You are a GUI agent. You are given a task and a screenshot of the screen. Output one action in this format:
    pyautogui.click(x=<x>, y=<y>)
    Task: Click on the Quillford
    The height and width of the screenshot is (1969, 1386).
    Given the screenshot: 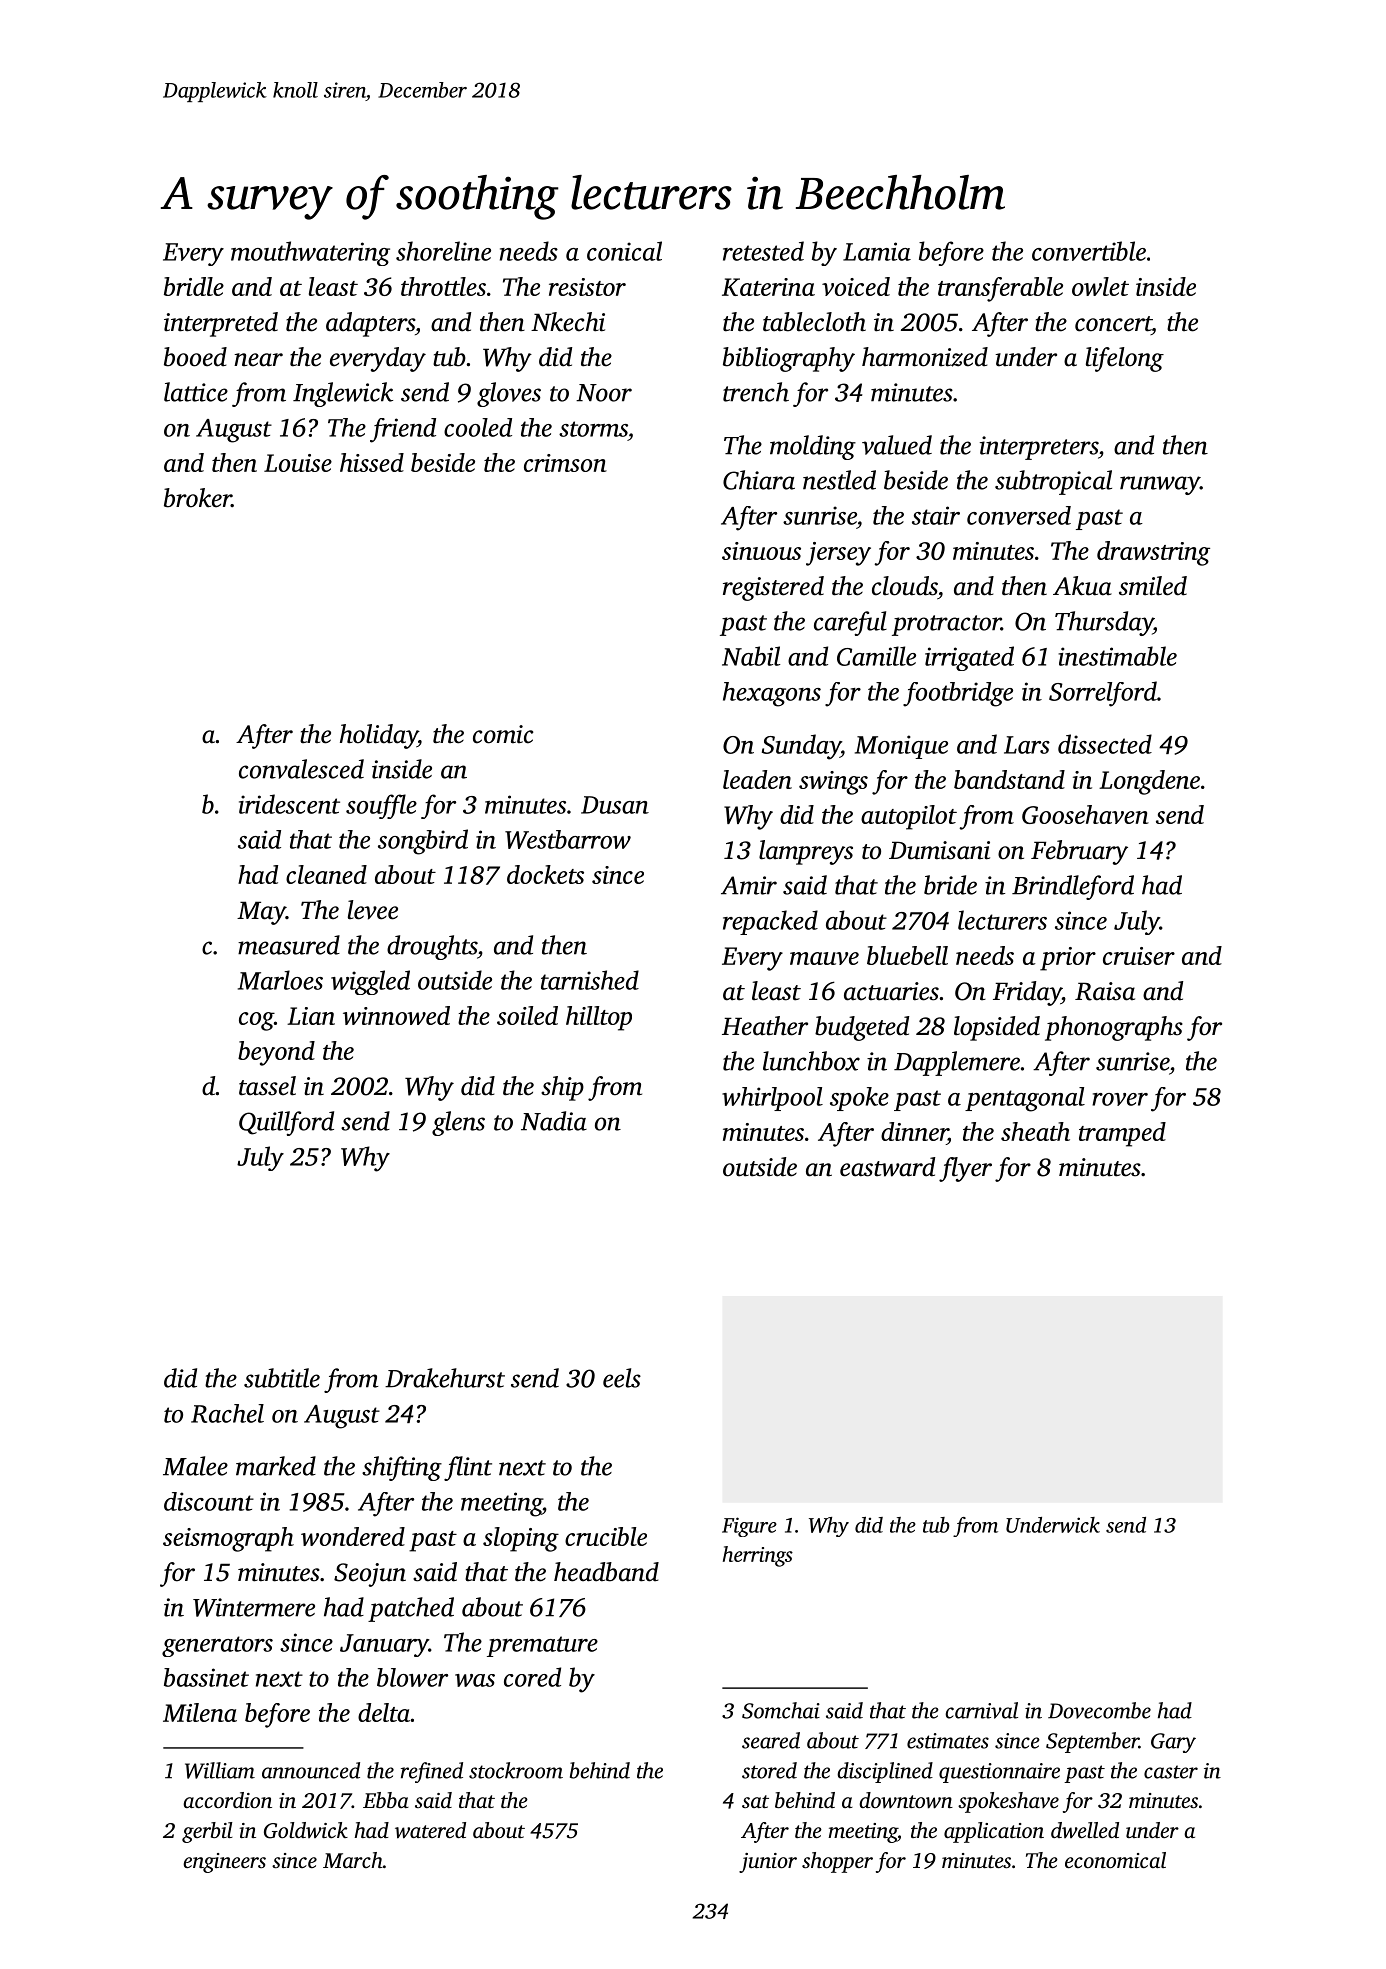 What is the action you would take?
    pyautogui.click(x=286, y=1123)
